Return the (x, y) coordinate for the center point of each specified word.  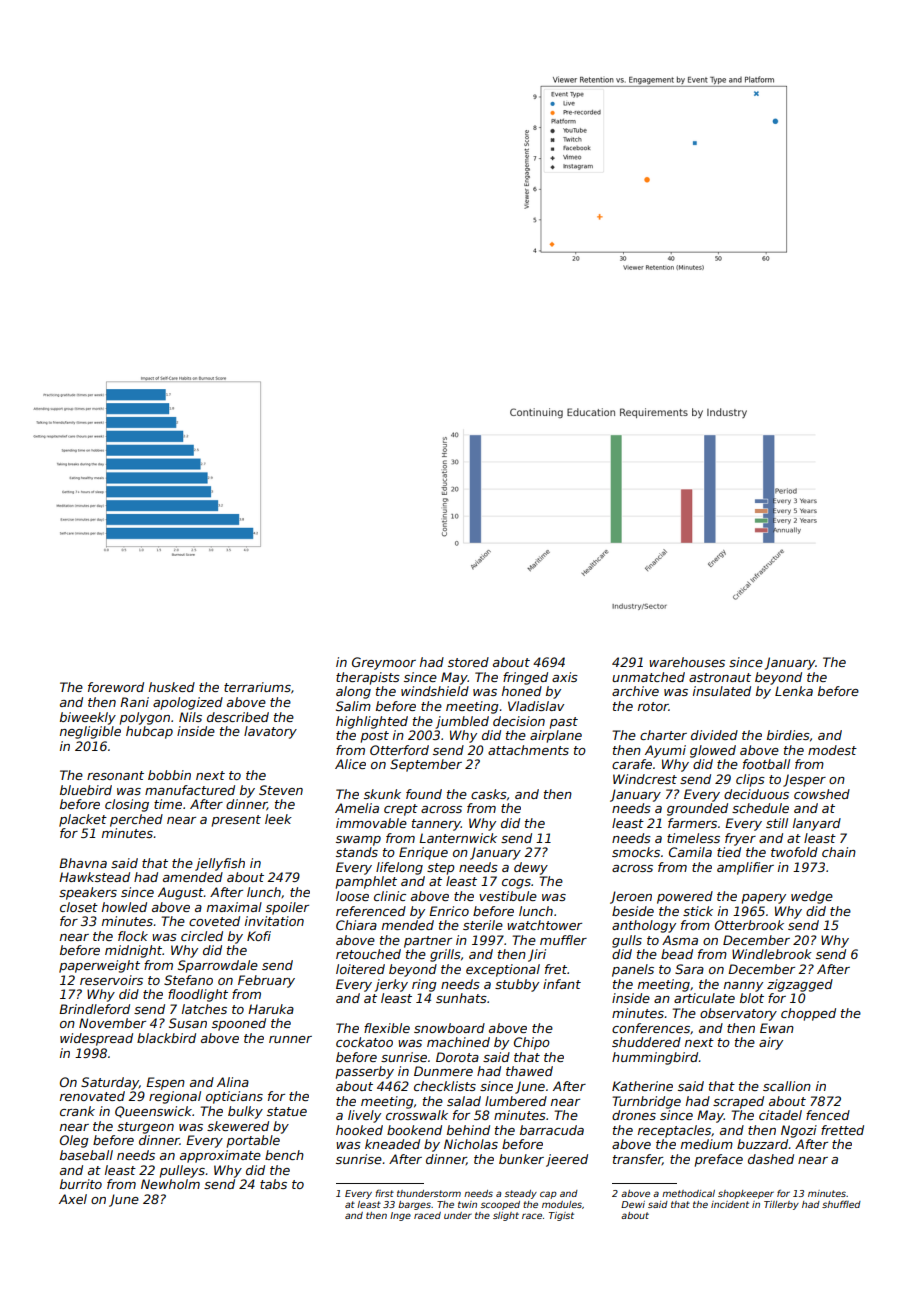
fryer (740, 839)
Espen (165, 1083)
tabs (273, 1184)
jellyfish (220, 864)
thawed (529, 1071)
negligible (90, 732)
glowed (713, 751)
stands (357, 852)
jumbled (462, 722)
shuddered (646, 1042)
